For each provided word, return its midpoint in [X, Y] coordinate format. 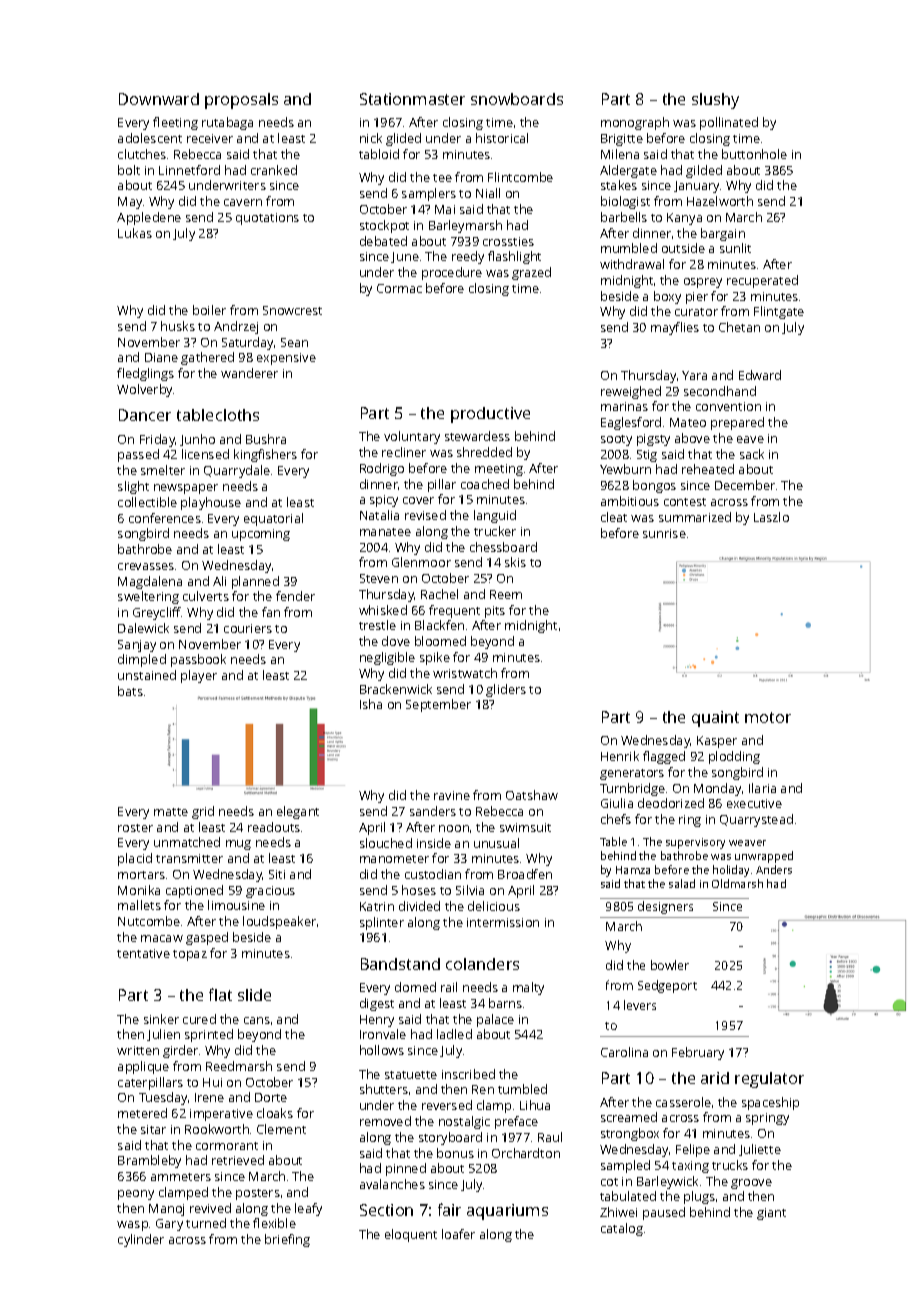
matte [171, 812]
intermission [503, 922]
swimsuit [525, 827]
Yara [694, 375]
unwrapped [764, 857]
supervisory [695, 843]
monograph [635, 123]
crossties [508, 241]
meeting [499, 470]
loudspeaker [279, 922]
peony [136, 1195]
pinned [406, 1169]
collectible [147, 502]
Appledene [149, 218]
